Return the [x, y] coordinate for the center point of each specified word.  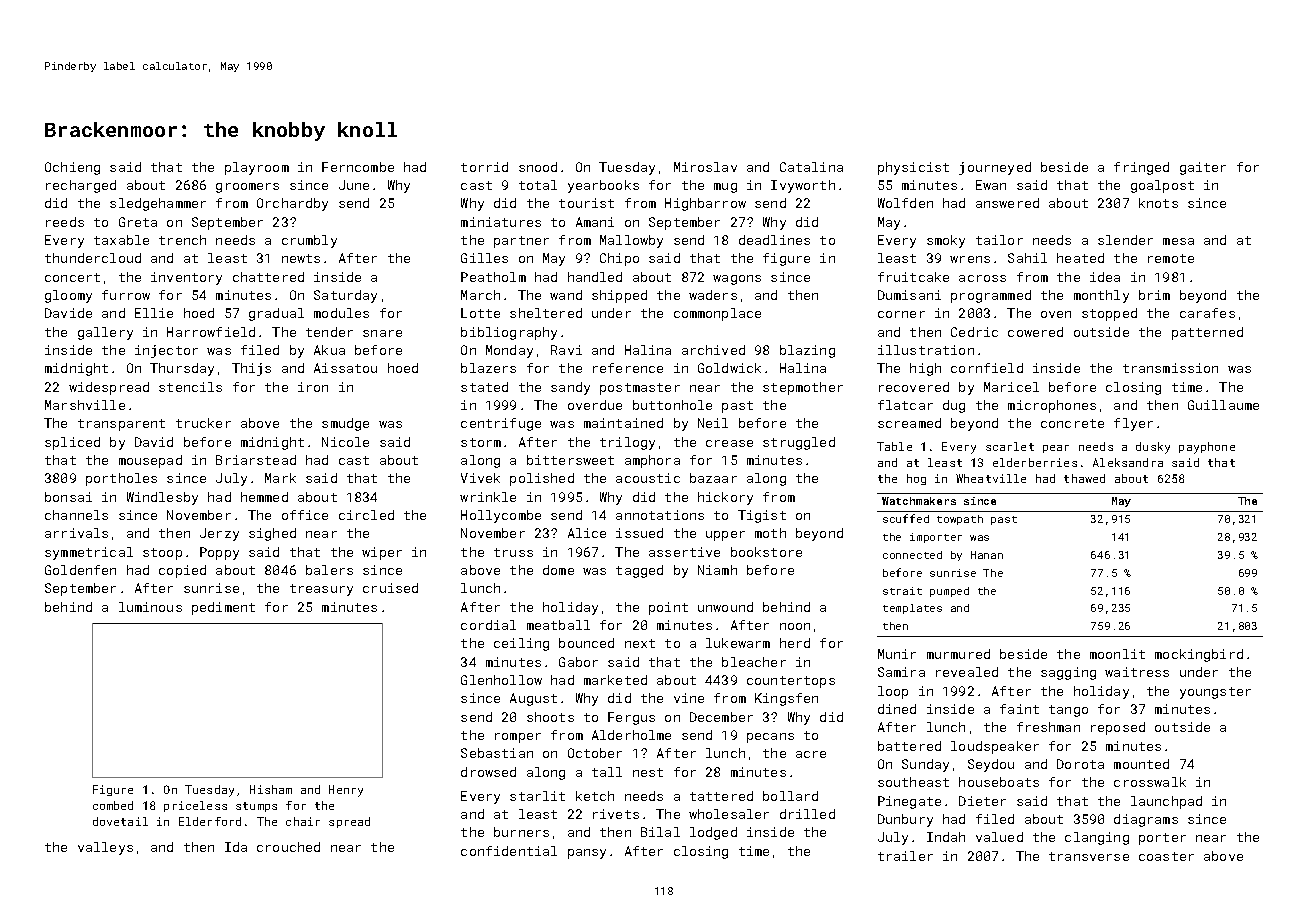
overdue [595, 405]
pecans [770, 738]
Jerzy [219, 534]
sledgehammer [158, 204]
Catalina [811, 167]
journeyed [995, 168]
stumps [256, 807]
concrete [1072, 423]
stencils [190, 387]
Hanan [987, 555]
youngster [1215, 693]
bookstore [766, 552]
